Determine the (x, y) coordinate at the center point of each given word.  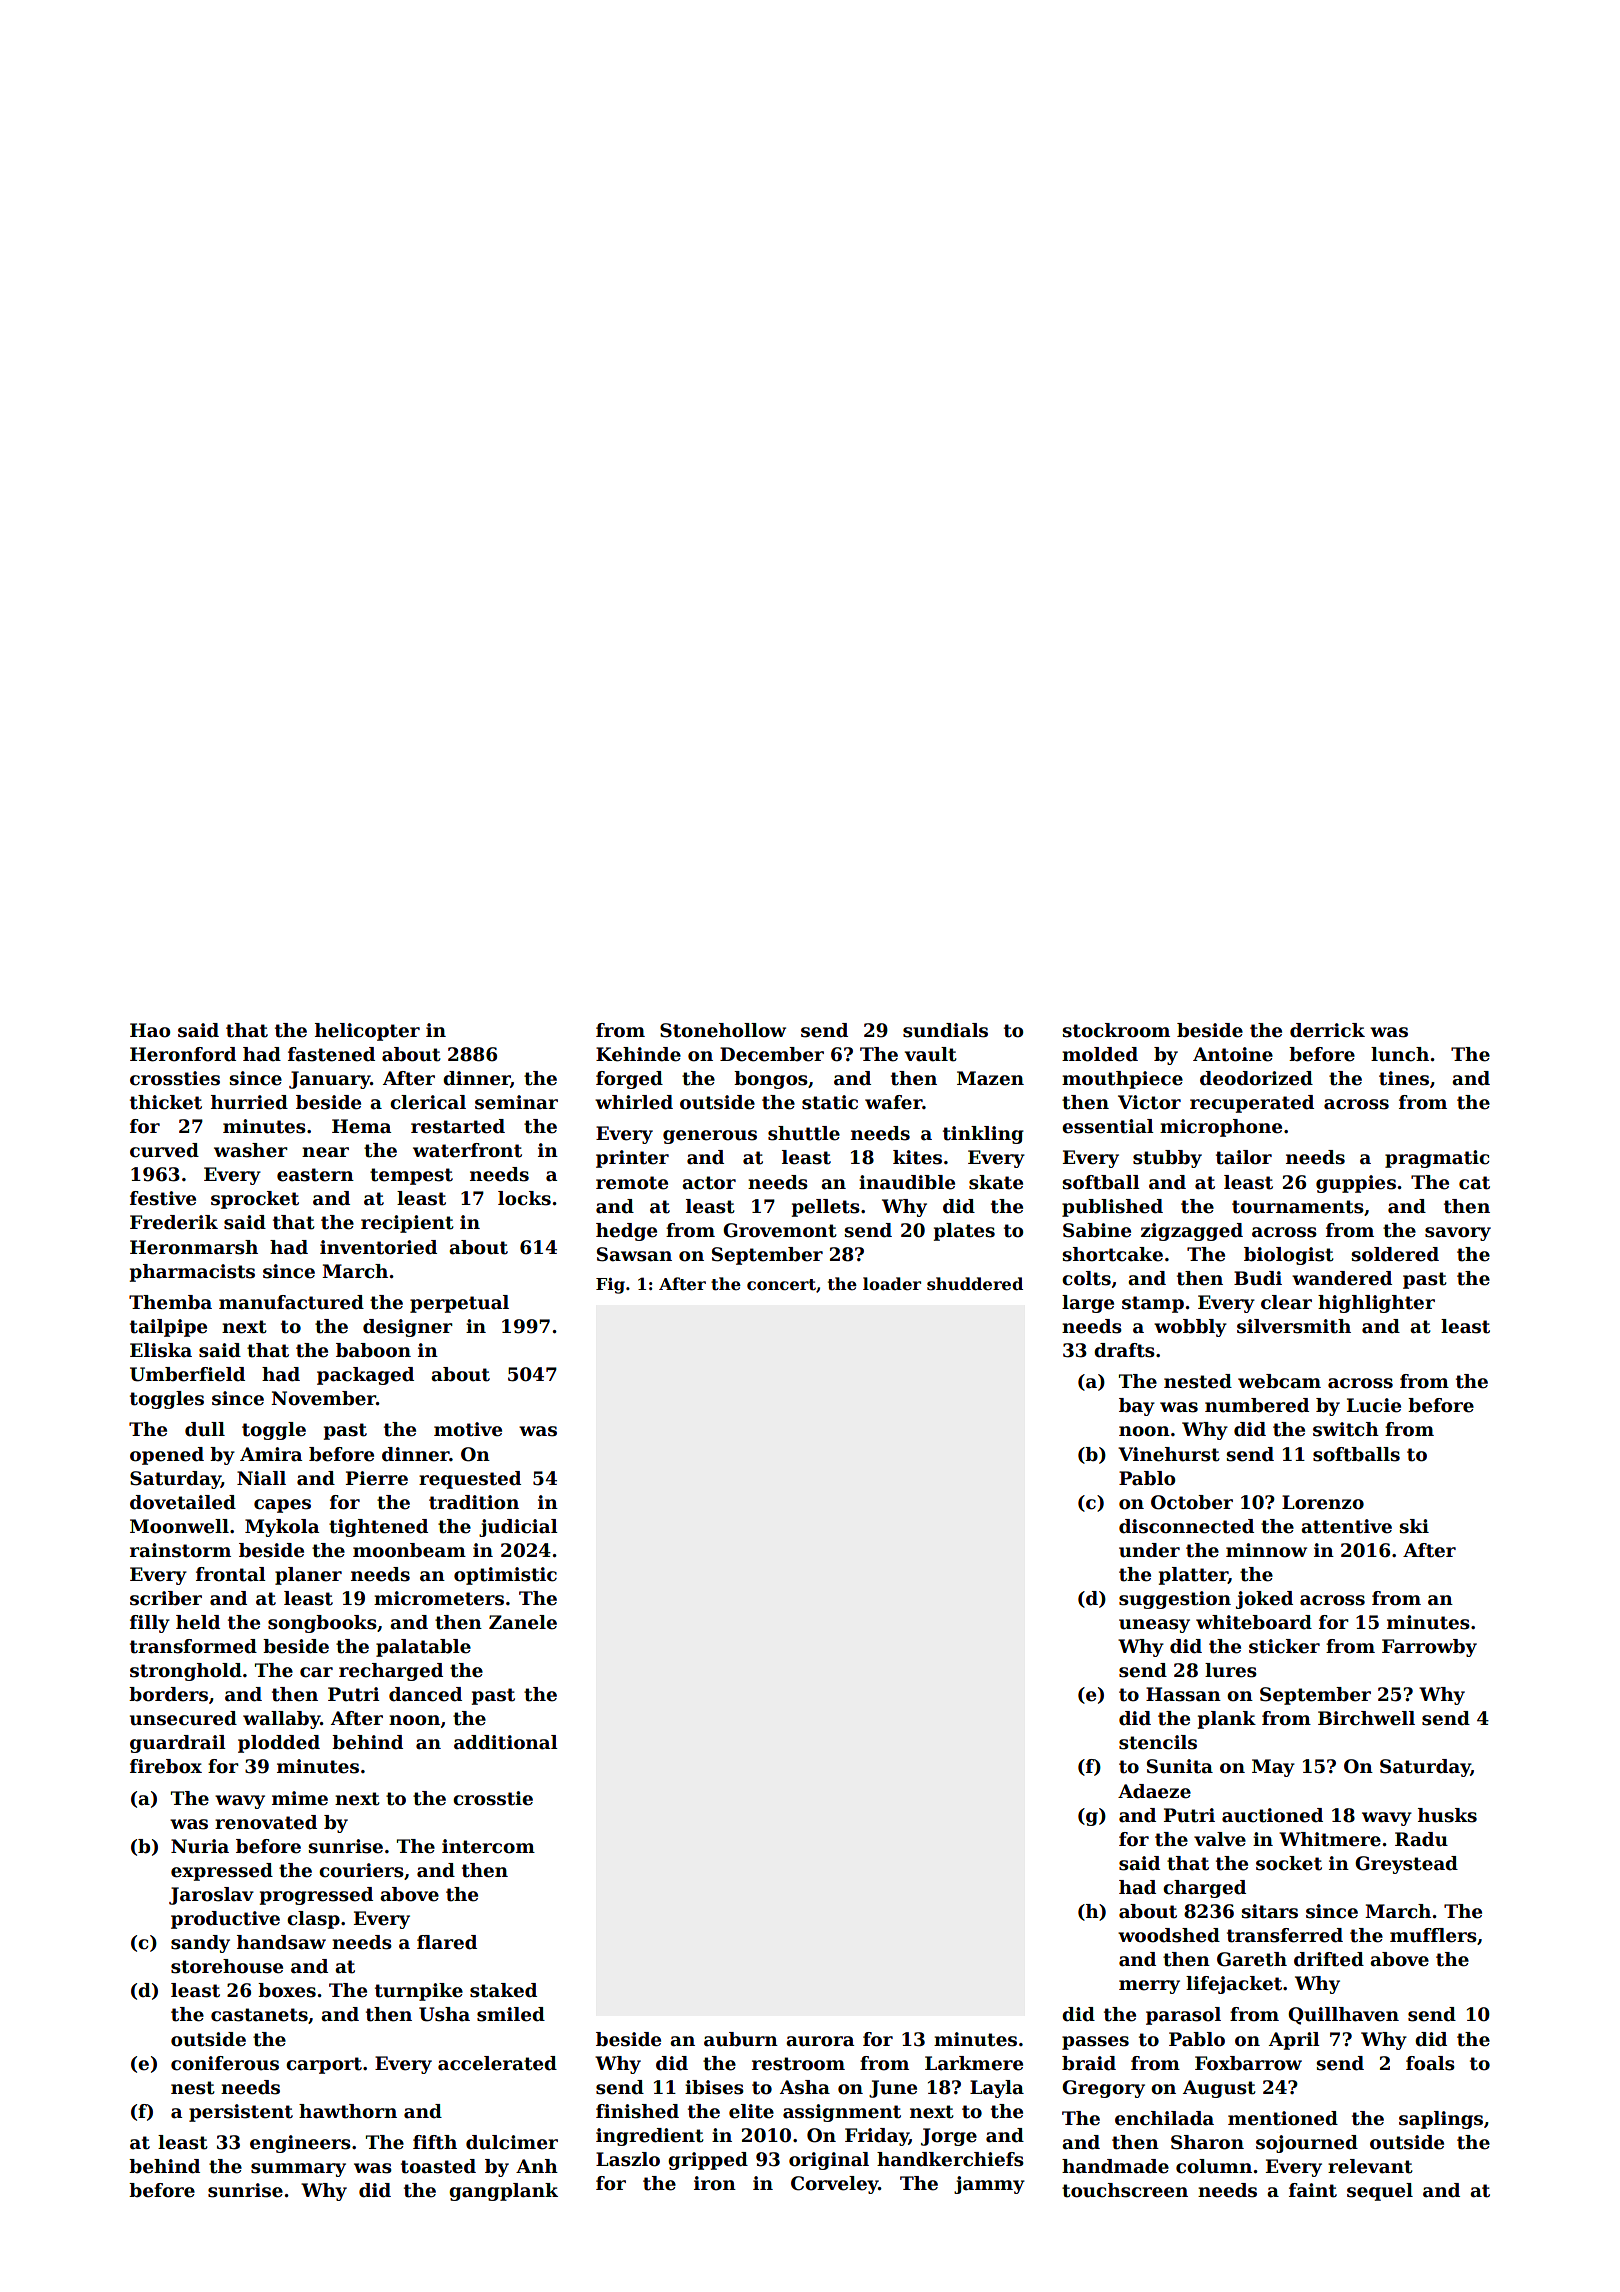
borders (168, 1694)
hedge (626, 1232)
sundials (945, 1030)
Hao (150, 1030)
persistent (241, 2113)
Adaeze (1154, 1791)
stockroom (1116, 1030)
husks (1447, 1815)
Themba (170, 1302)
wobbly (1190, 1328)
